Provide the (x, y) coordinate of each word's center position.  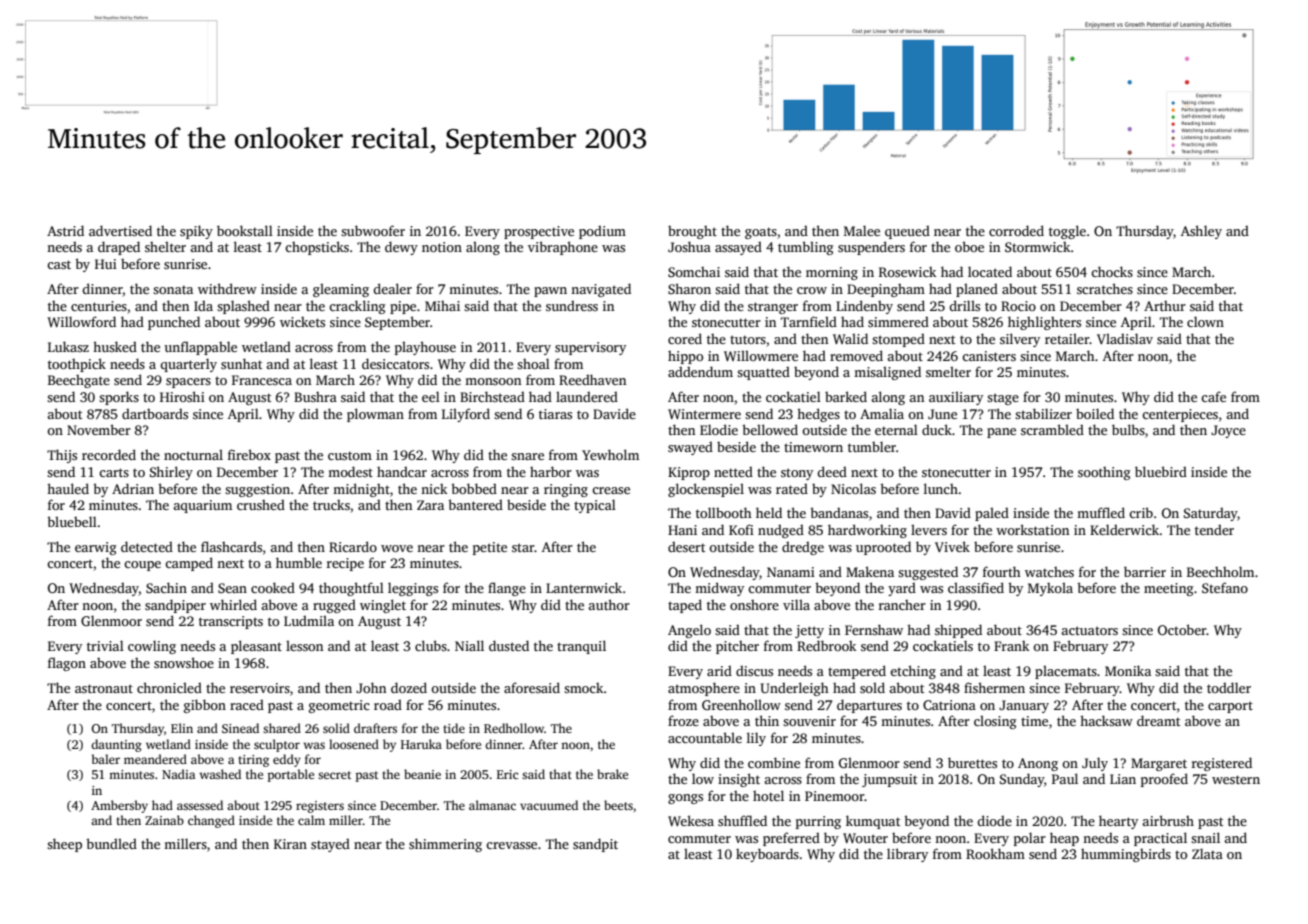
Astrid (65, 230)
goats (761, 233)
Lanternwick (584, 587)
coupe (142, 566)
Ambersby (119, 806)
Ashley (1201, 232)
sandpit (595, 845)
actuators (1089, 630)
